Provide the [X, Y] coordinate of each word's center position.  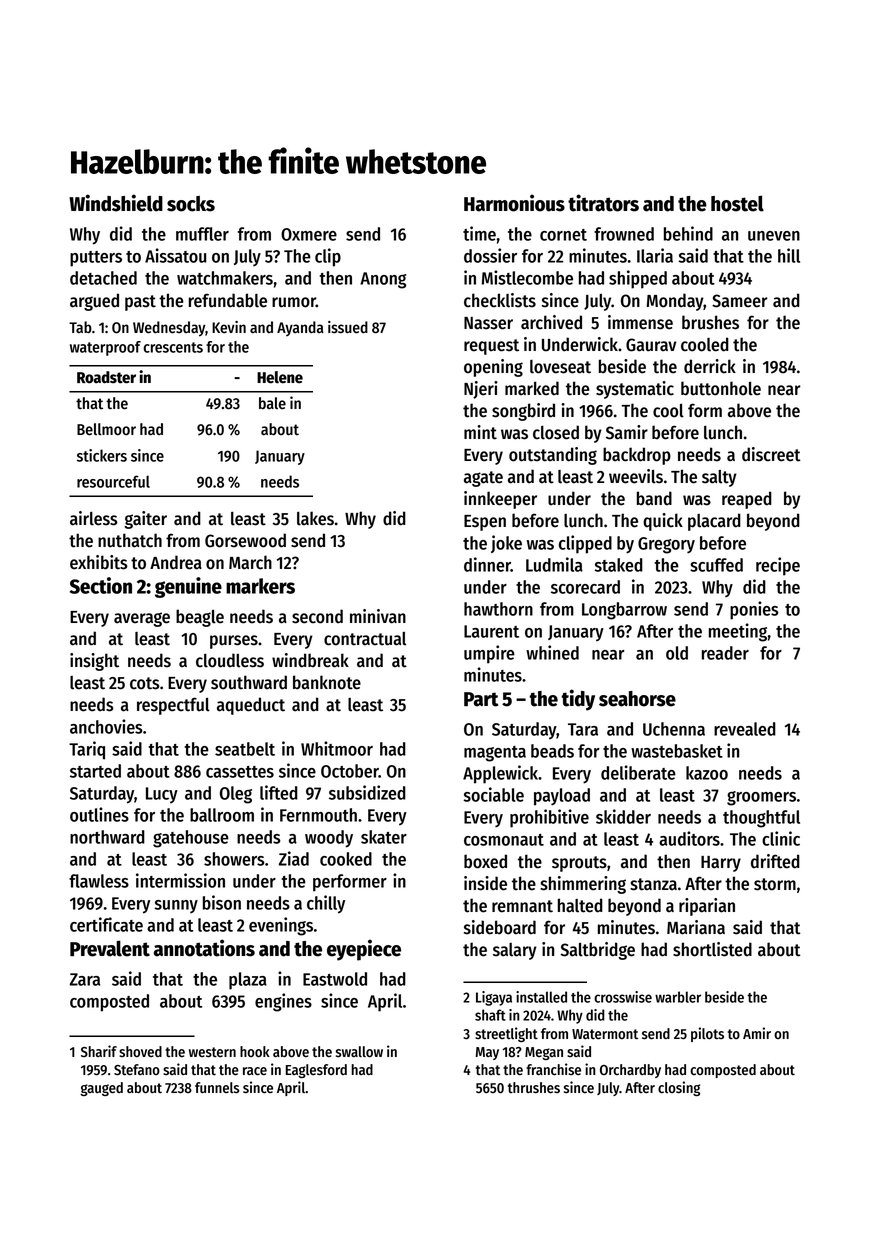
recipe [778, 566]
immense [640, 322]
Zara [85, 979]
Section [101, 585]
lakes [315, 518]
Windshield [116, 203]
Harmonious [514, 203]
